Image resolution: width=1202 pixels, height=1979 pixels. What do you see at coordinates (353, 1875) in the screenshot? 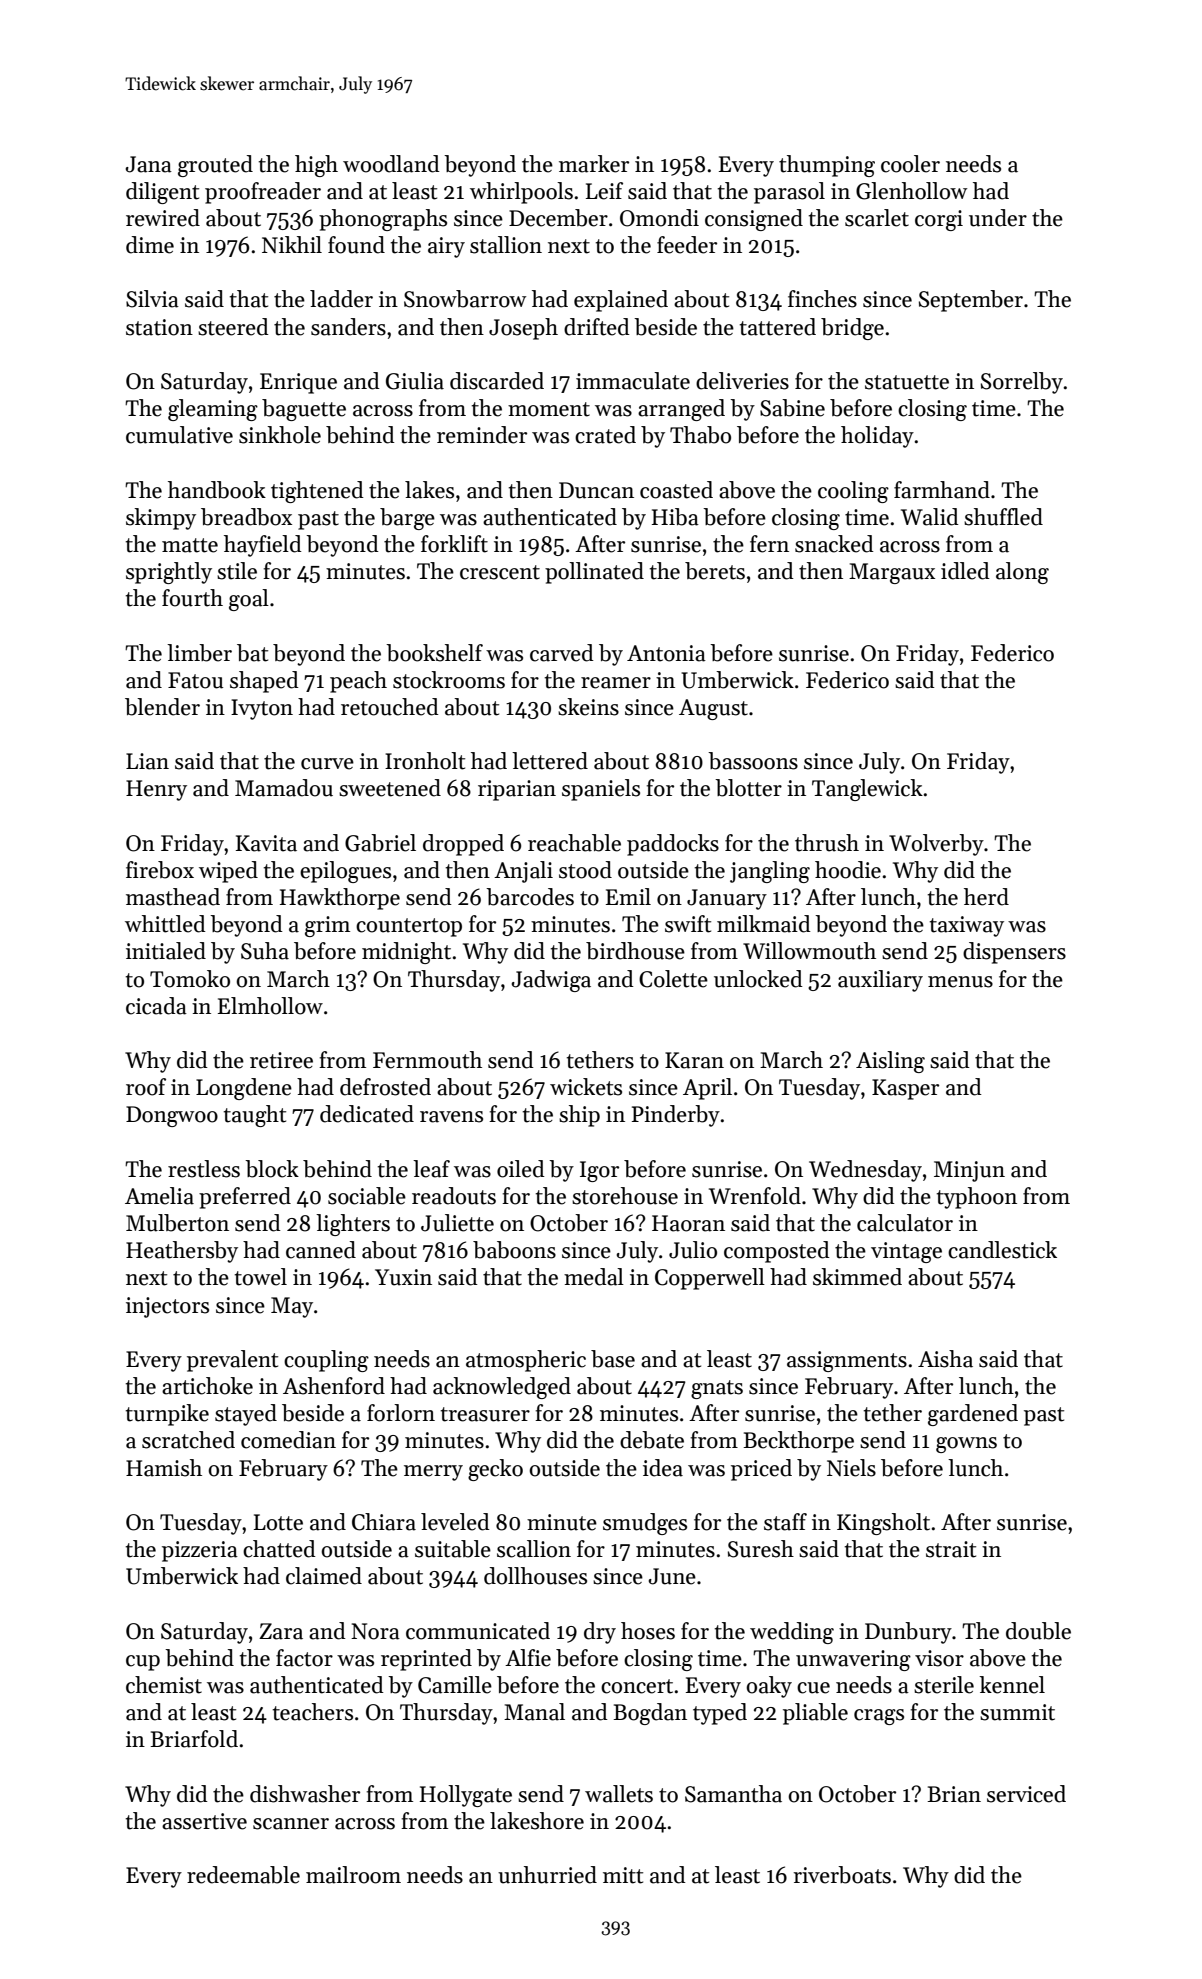
I see `mailroom` at bounding box center [353, 1875].
